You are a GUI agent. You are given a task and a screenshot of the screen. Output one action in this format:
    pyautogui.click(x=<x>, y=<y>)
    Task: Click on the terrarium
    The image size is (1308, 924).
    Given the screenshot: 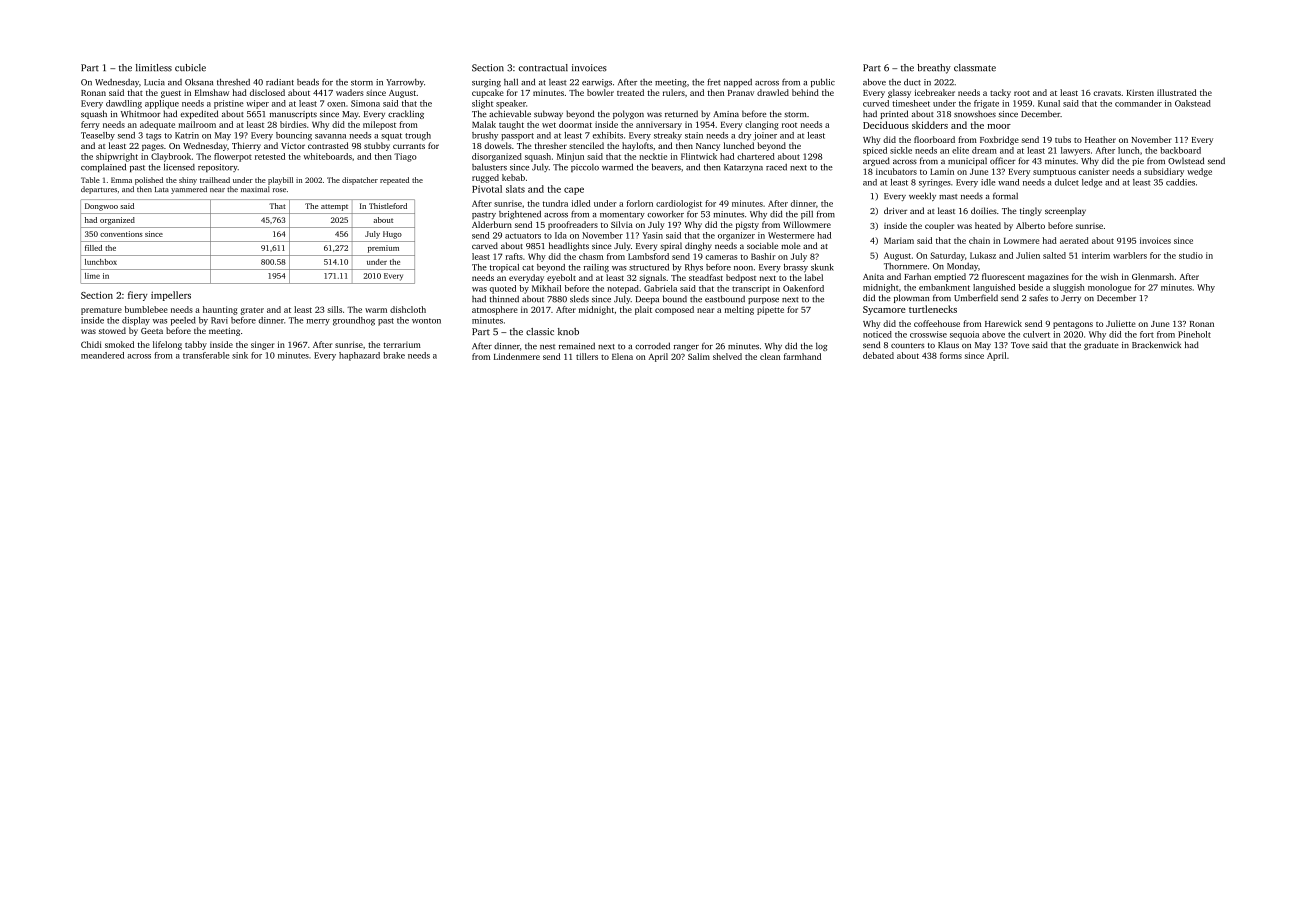 What is the action you would take?
    pyautogui.click(x=402, y=345)
